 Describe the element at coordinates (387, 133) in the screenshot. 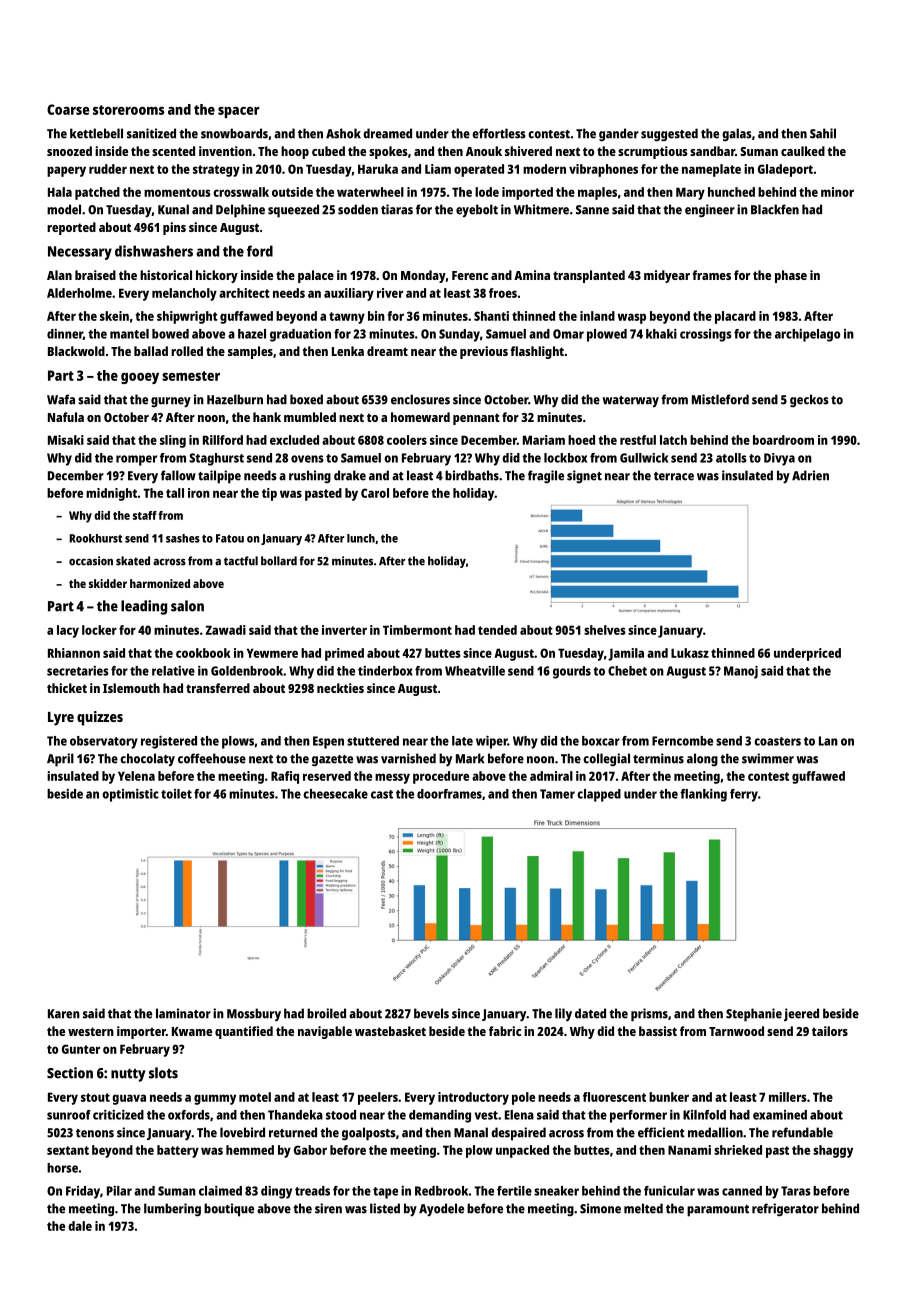

I see `dreamed` at that location.
